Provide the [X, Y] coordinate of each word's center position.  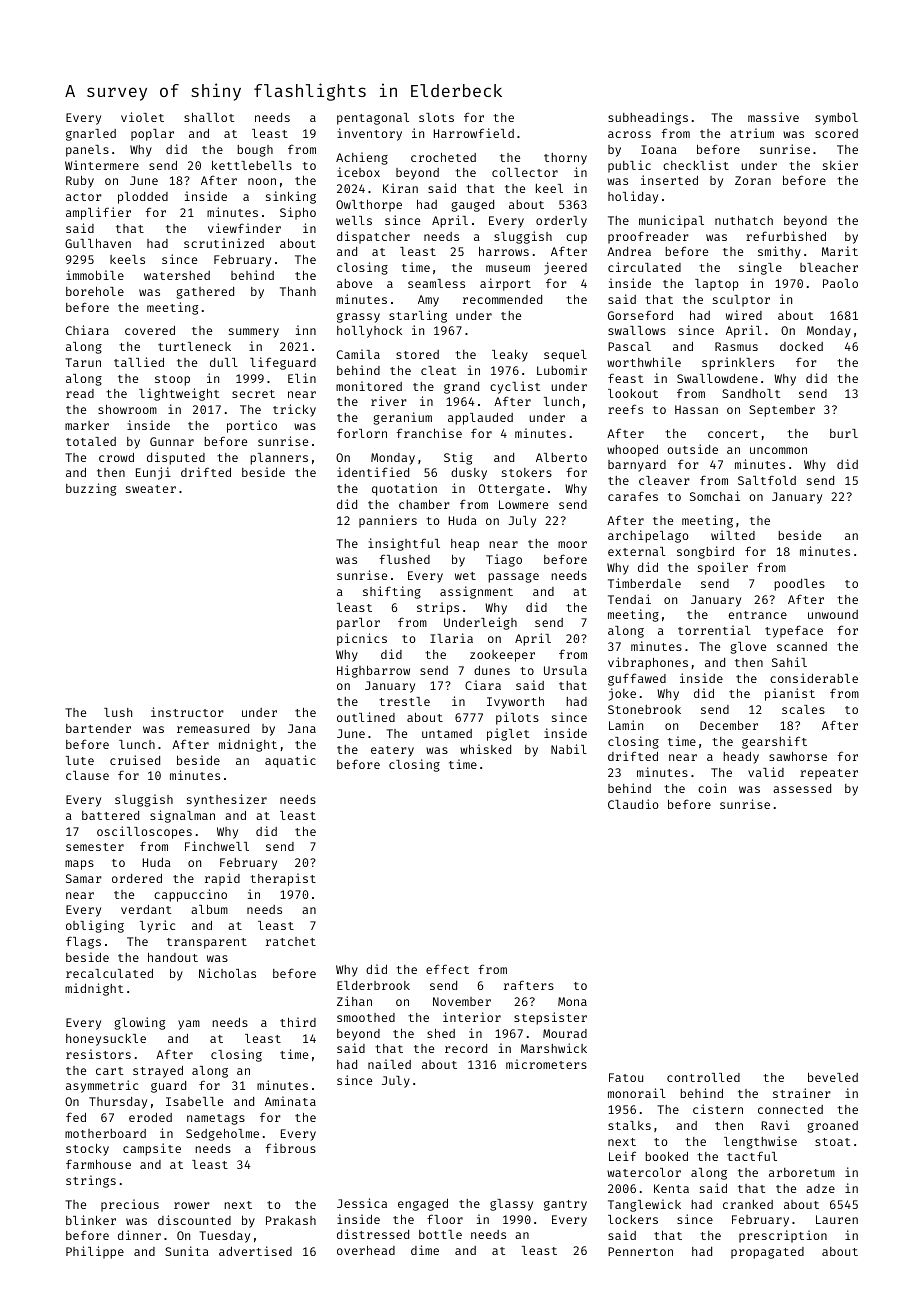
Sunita [187, 1251]
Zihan [354, 1001]
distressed [373, 1234]
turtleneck [194, 346]
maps [79, 865]
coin [712, 788]
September [782, 411]
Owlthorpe [369, 206]
